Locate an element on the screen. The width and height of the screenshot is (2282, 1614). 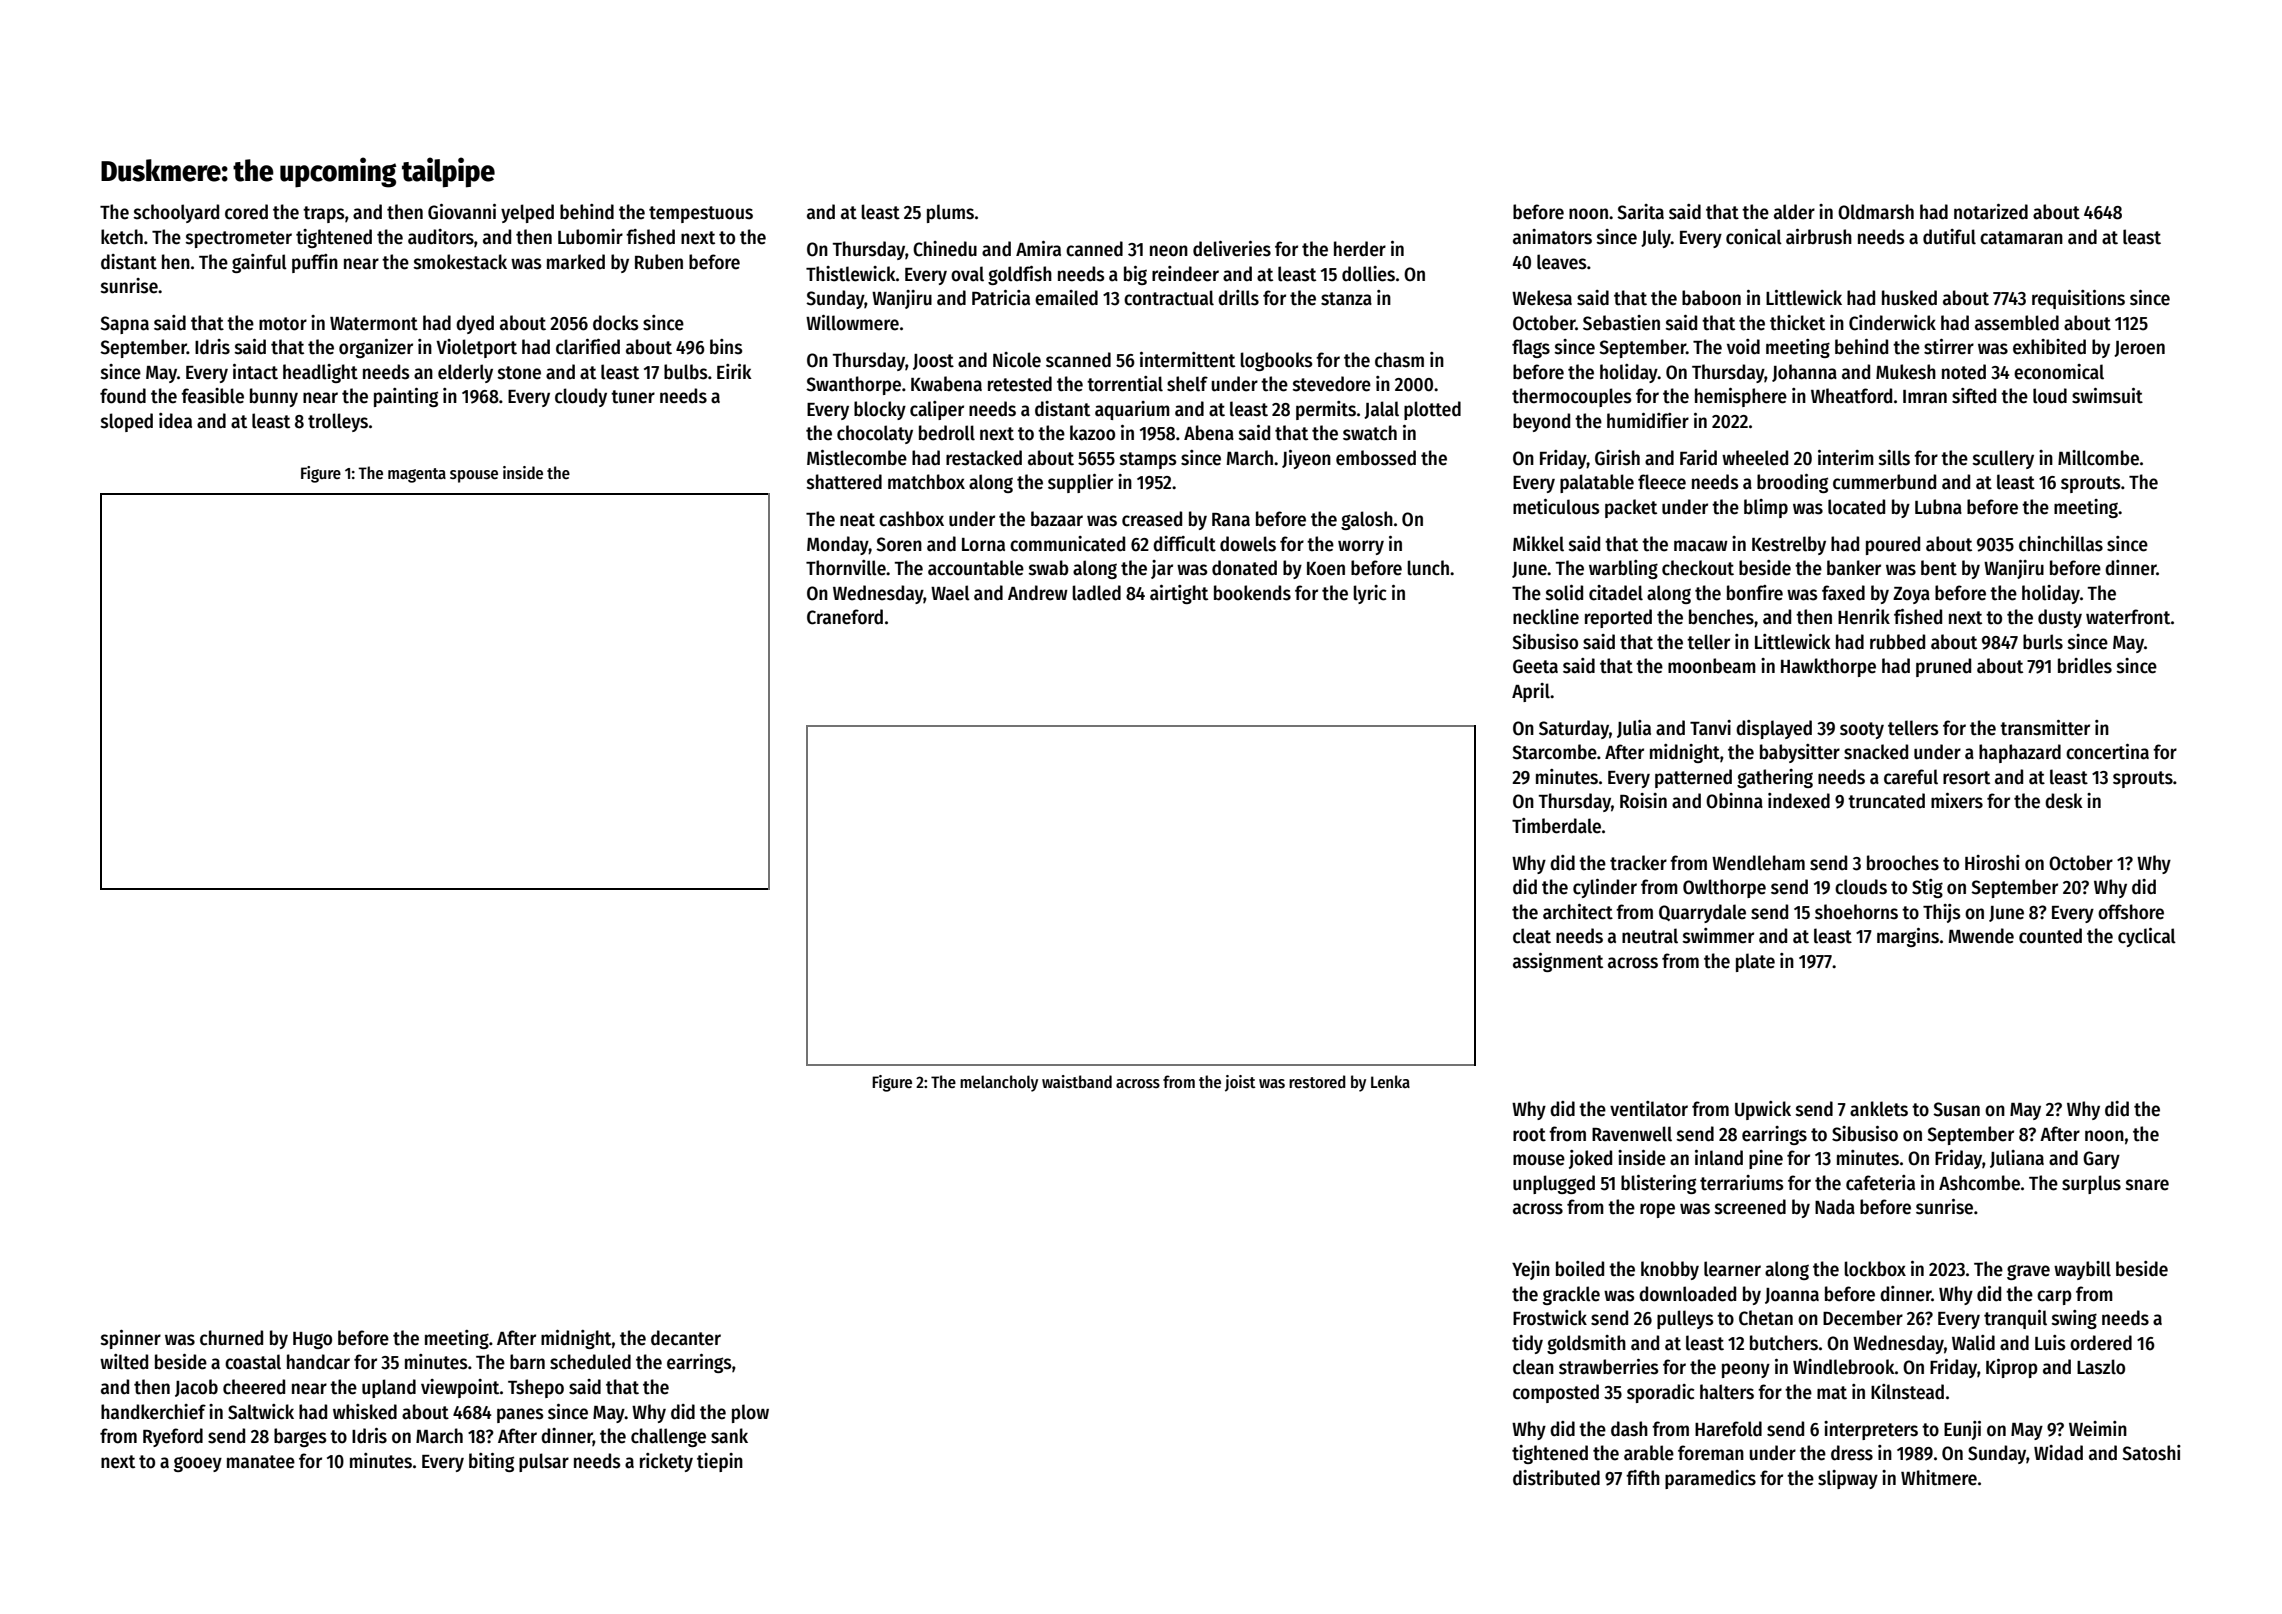
Starcombe is located at coordinates (1554, 752).
